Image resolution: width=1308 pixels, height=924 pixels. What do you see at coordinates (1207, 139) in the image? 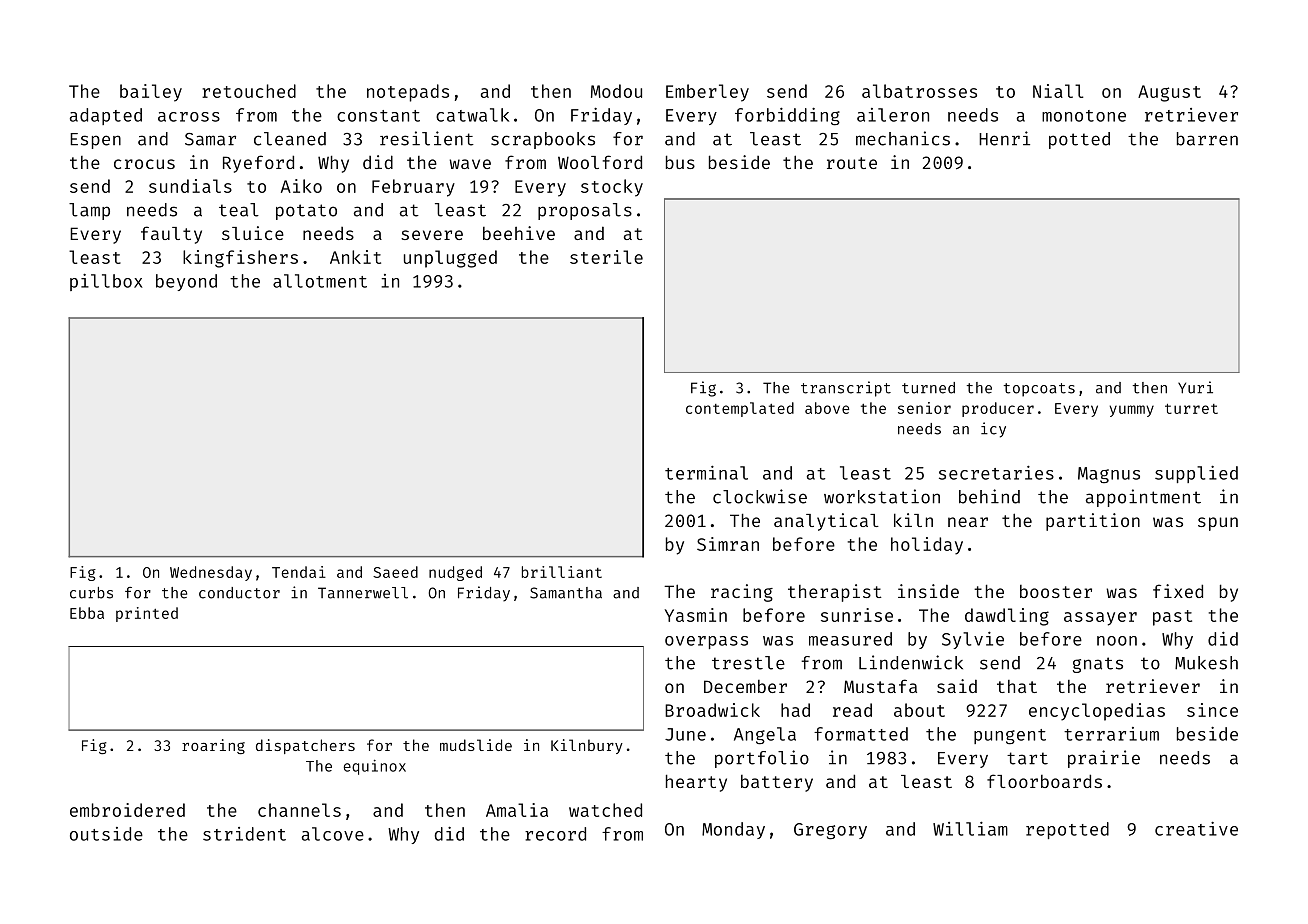
I see `barren` at bounding box center [1207, 139].
